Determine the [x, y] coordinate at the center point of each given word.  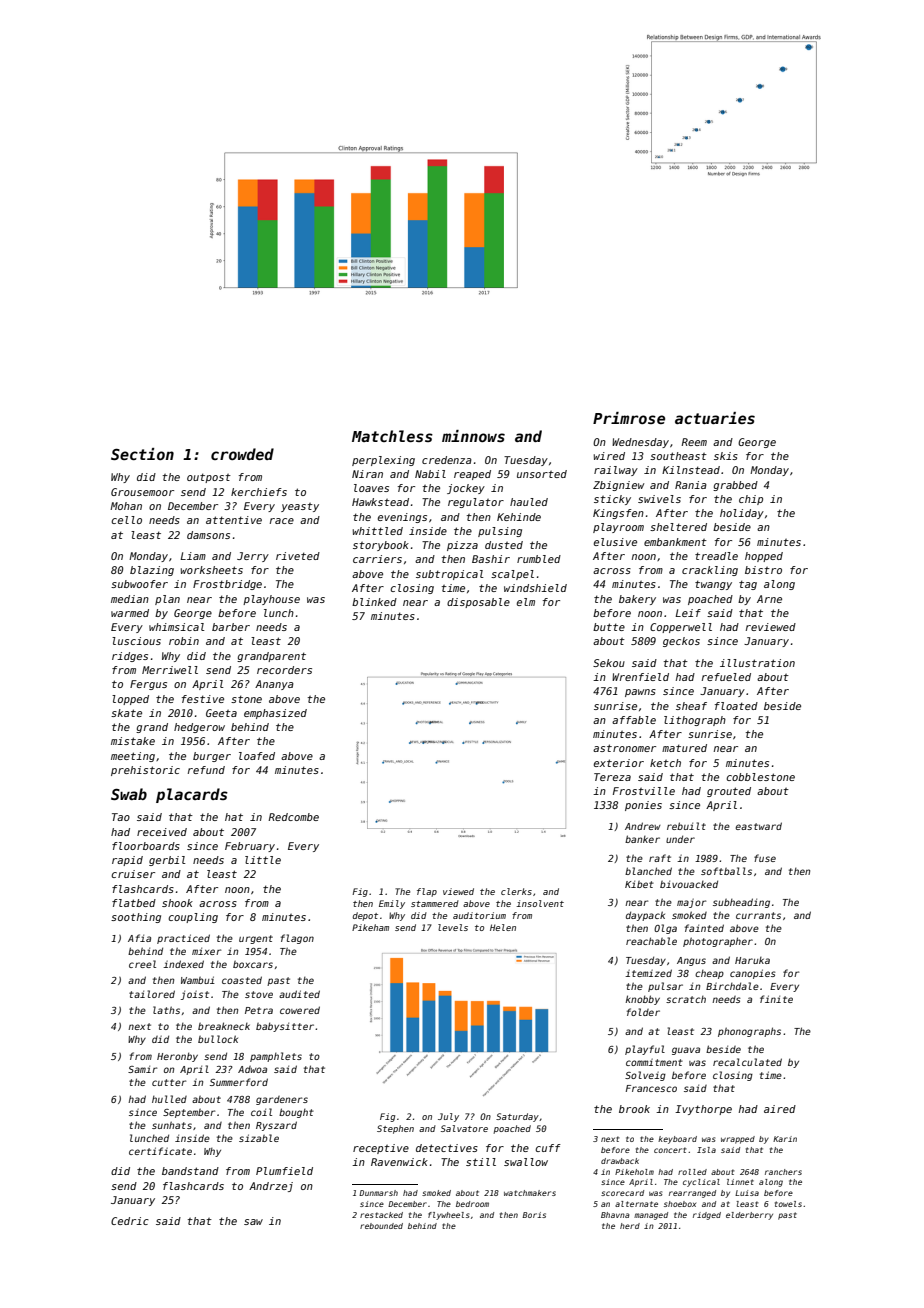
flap [427, 892]
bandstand [190, 1171]
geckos [681, 642]
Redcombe [293, 817]
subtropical [450, 575]
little [263, 860]
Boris [534, 1215]
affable [634, 720]
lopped [130, 700]
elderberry [749, 1216]
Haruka [752, 960]
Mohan [126, 506]
